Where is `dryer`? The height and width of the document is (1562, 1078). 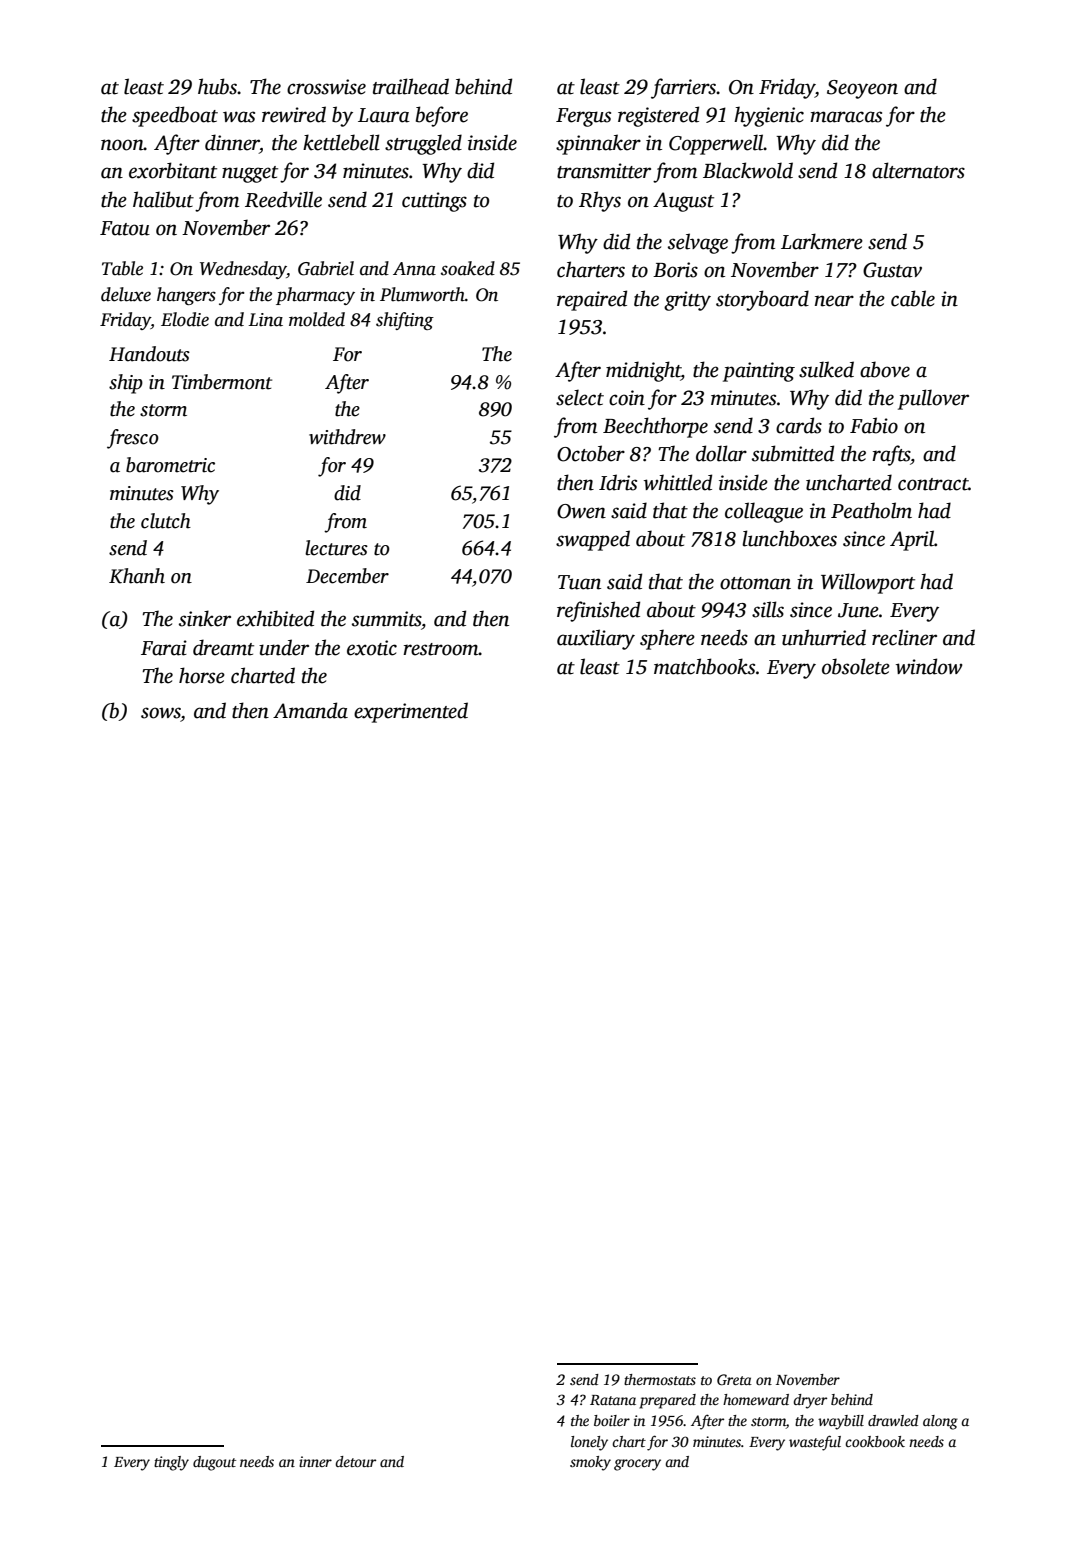
dryer is located at coordinates (810, 1401).
